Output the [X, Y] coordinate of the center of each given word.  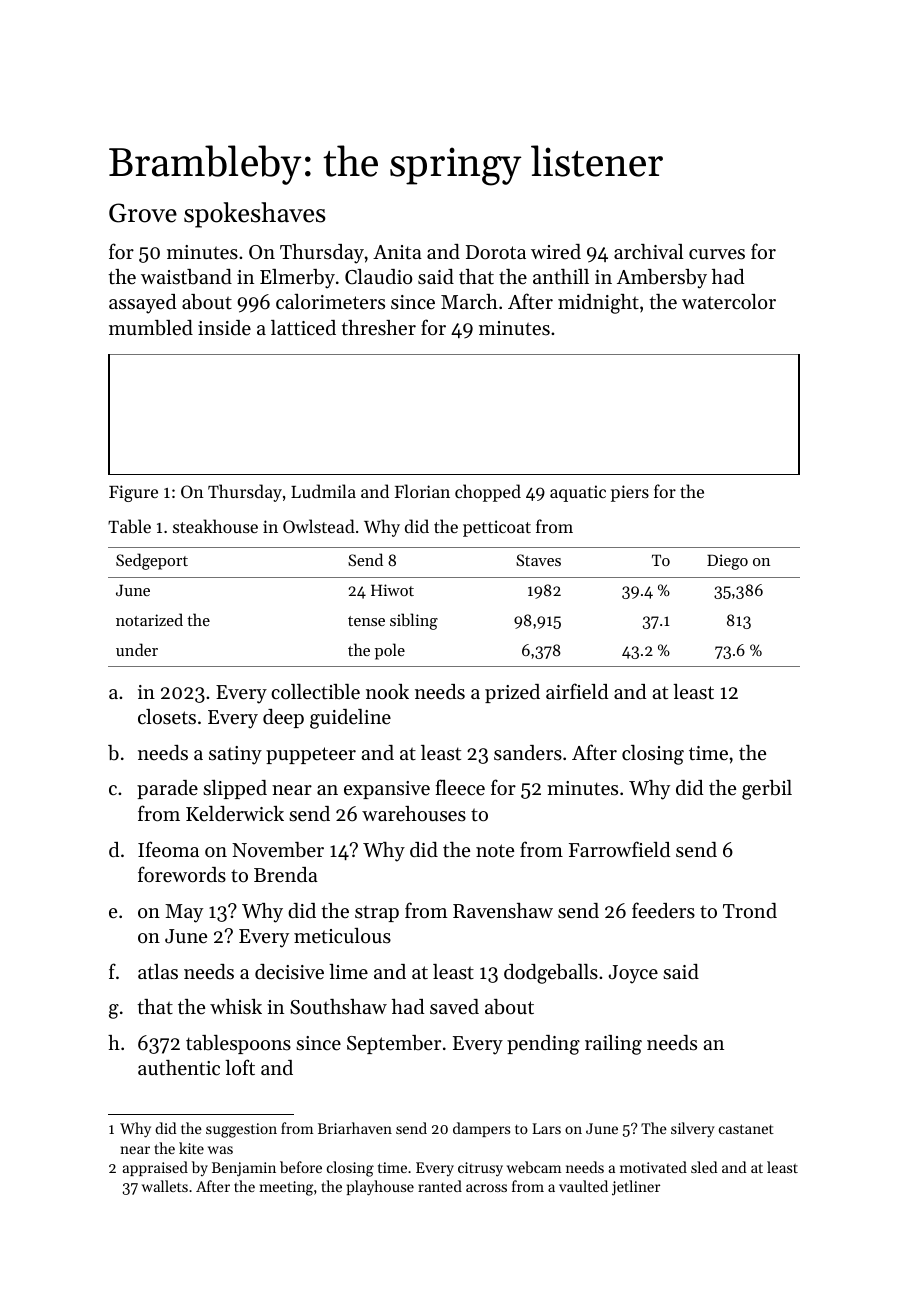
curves [717, 254]
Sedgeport [152, 561]
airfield [577, 691]
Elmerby [297, 279]
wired [556, 251]
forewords [182, 874]
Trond [750, 910]
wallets [165, 1186]
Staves [538, 560]
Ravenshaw [503, 911]
